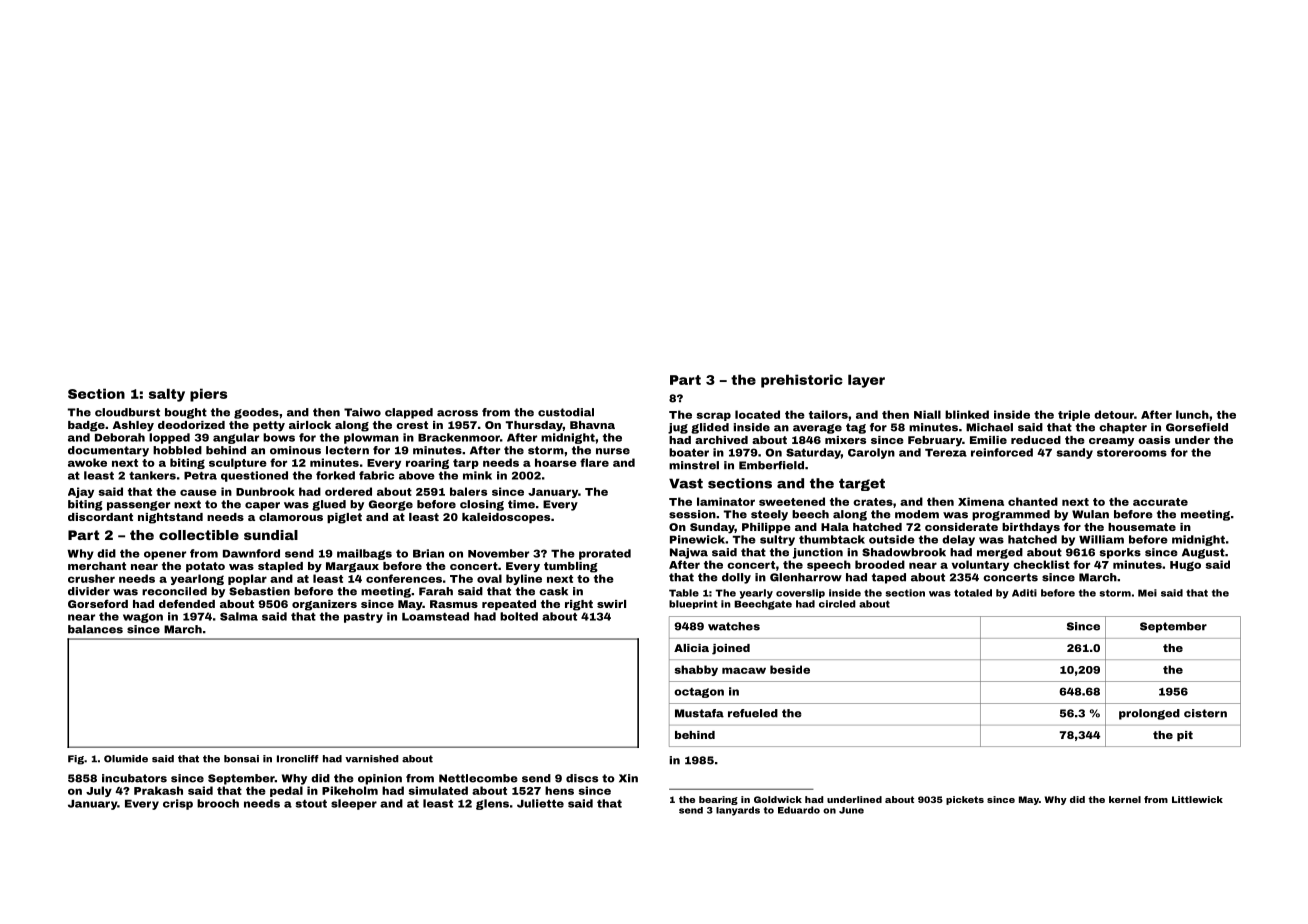 This screenshot has width=1308, height=924. I want to click on salty, so click(167, 395).
